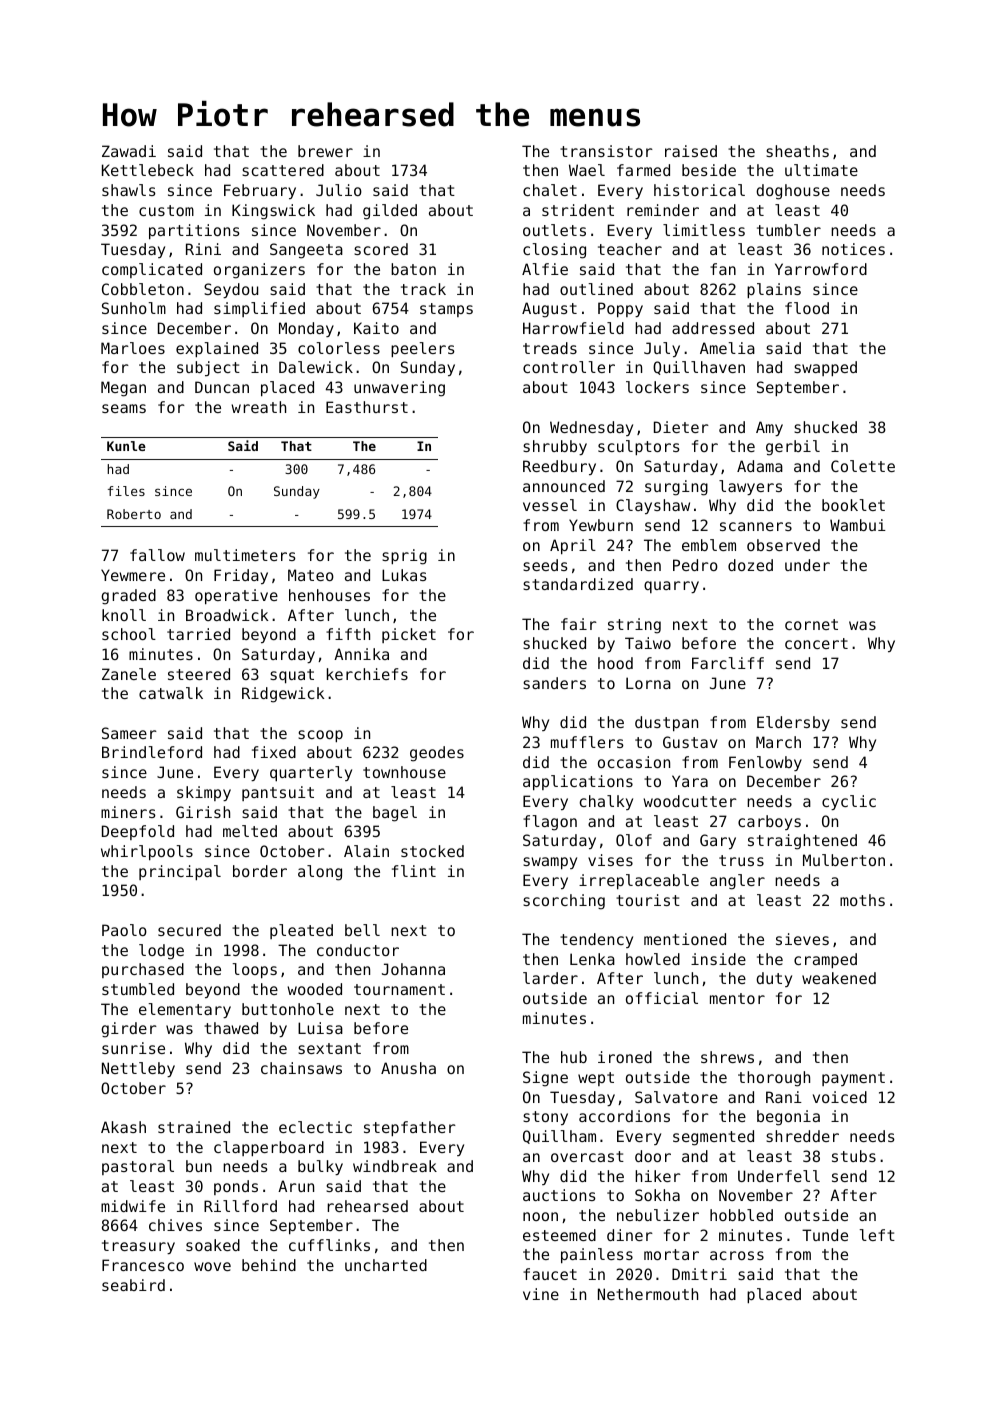 The width and height of the screenshot is (999, 1419). Describe the element at coordinates (606, 151) in the screenshot. I see `transistor` at that location.
